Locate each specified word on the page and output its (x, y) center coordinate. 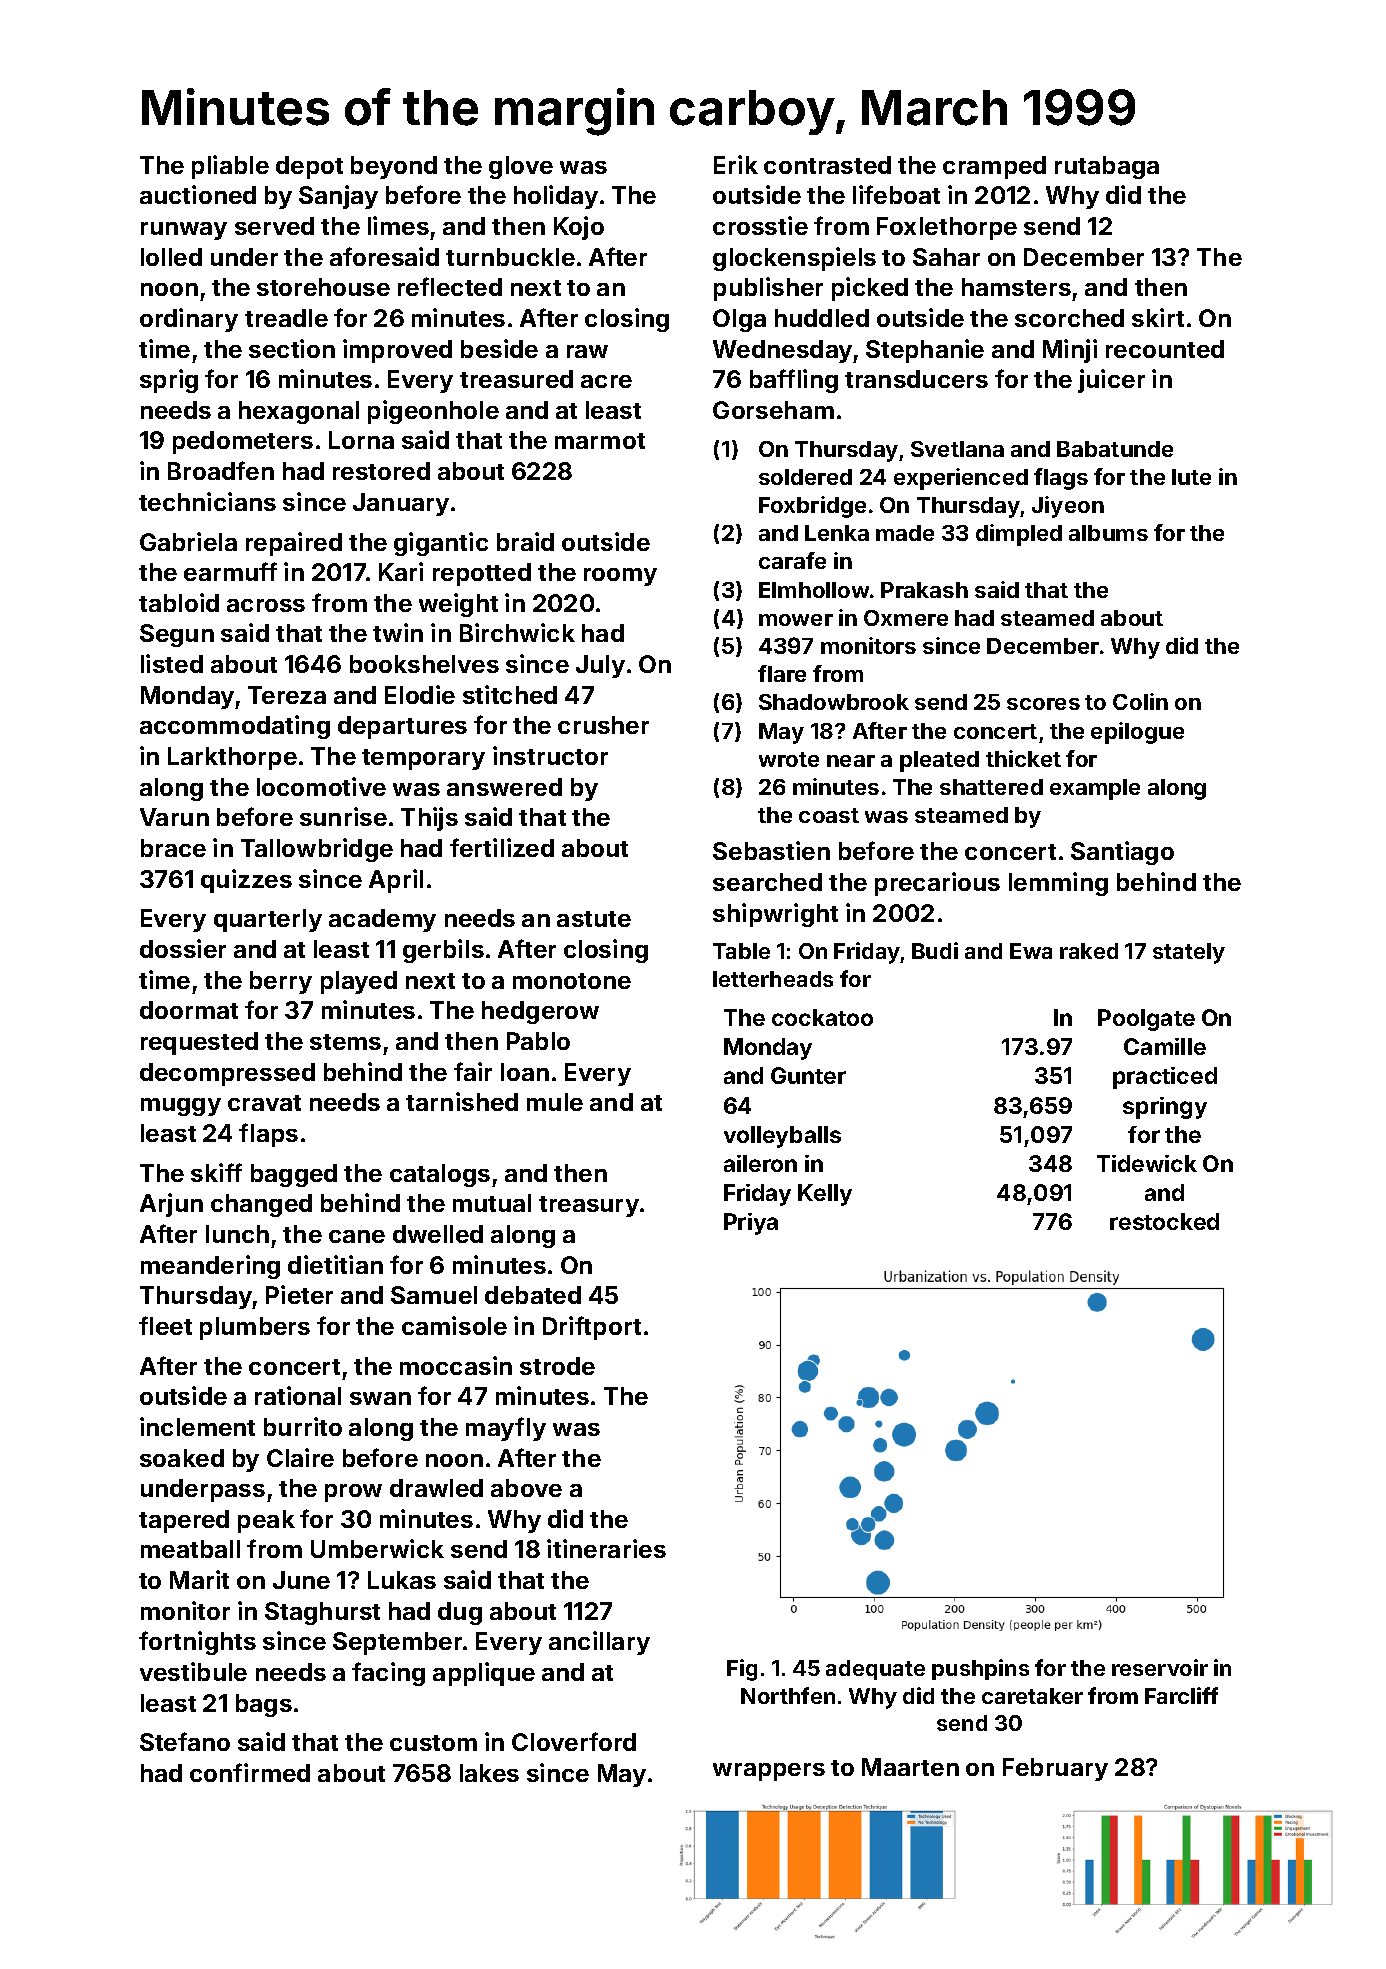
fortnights (197, 1643)
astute (594, 919)
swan (380, 1398)
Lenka (837, 533)
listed (172, 663)
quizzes (246, 881)
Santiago (1122, 853)
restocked (1164, 1221)
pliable (230, 167)
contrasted (827, 165)
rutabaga (1107, 167)
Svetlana (957, 449)
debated (533, 1295)
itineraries (606, 1548)
